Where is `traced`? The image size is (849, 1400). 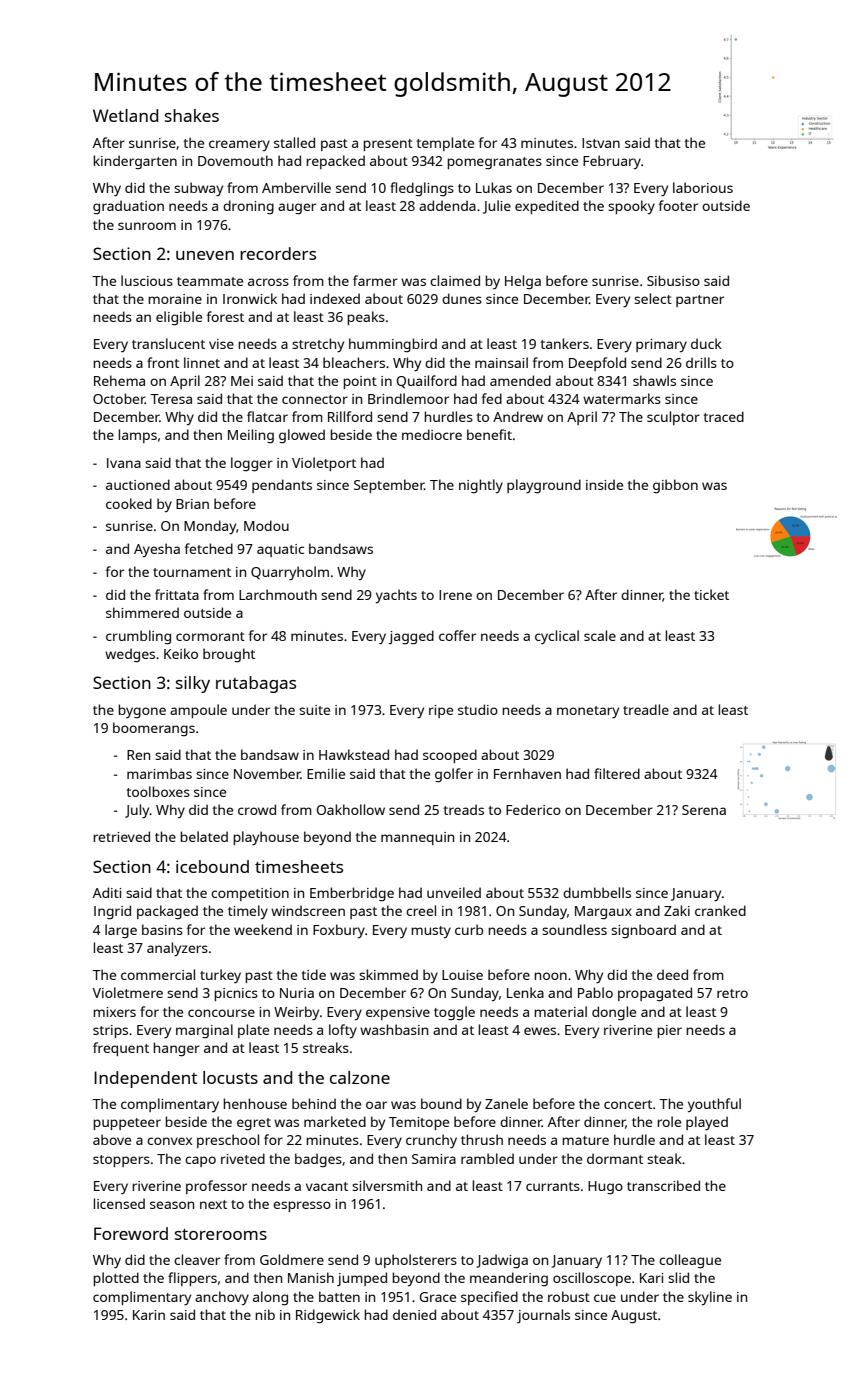 traced is located at coordinates (724, 416).
